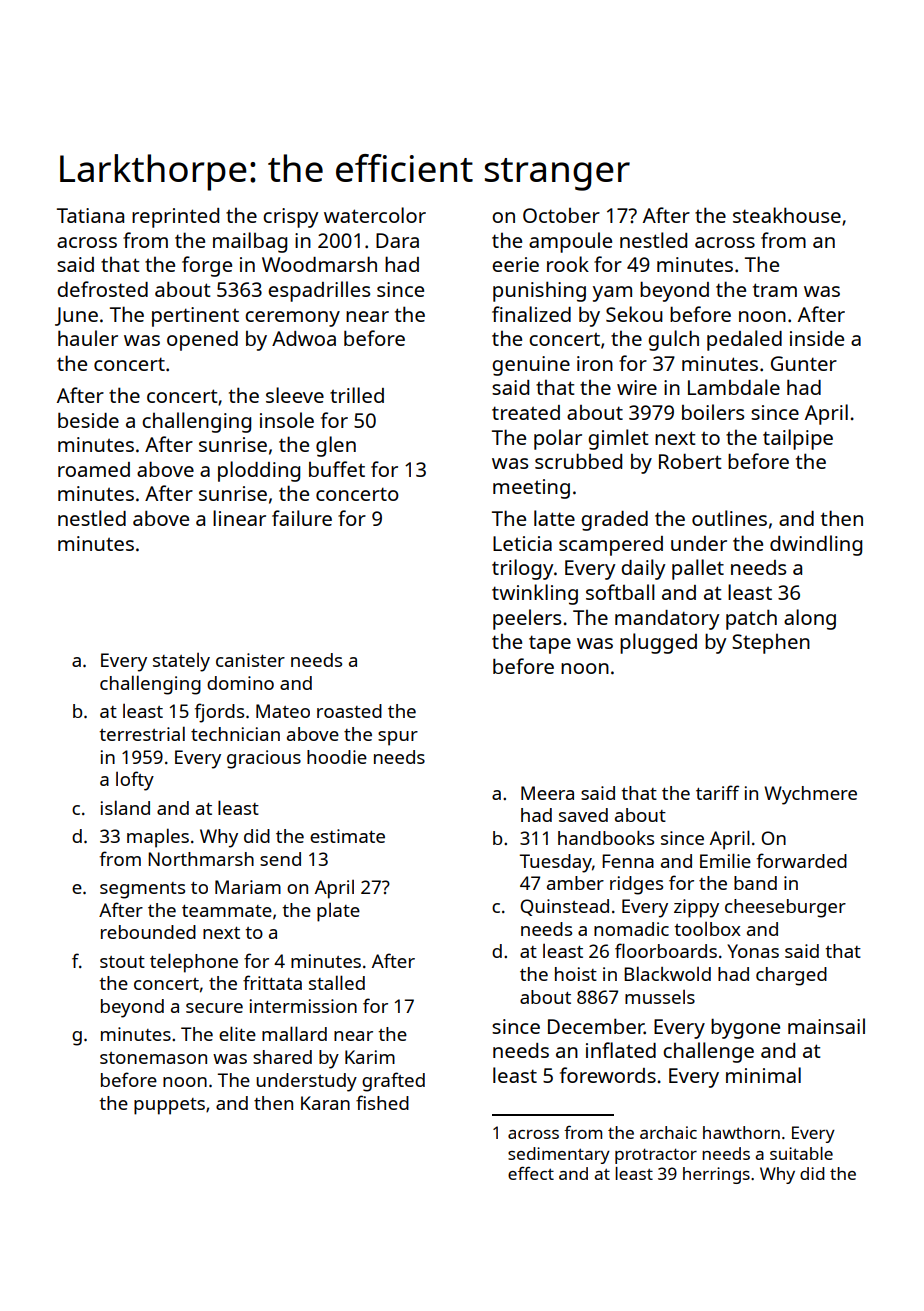 This document has width=924, height=1311. What do you see at coordinates (90, 215) in the document?
I see `Tatiana` at bounding box center [90, 215].
